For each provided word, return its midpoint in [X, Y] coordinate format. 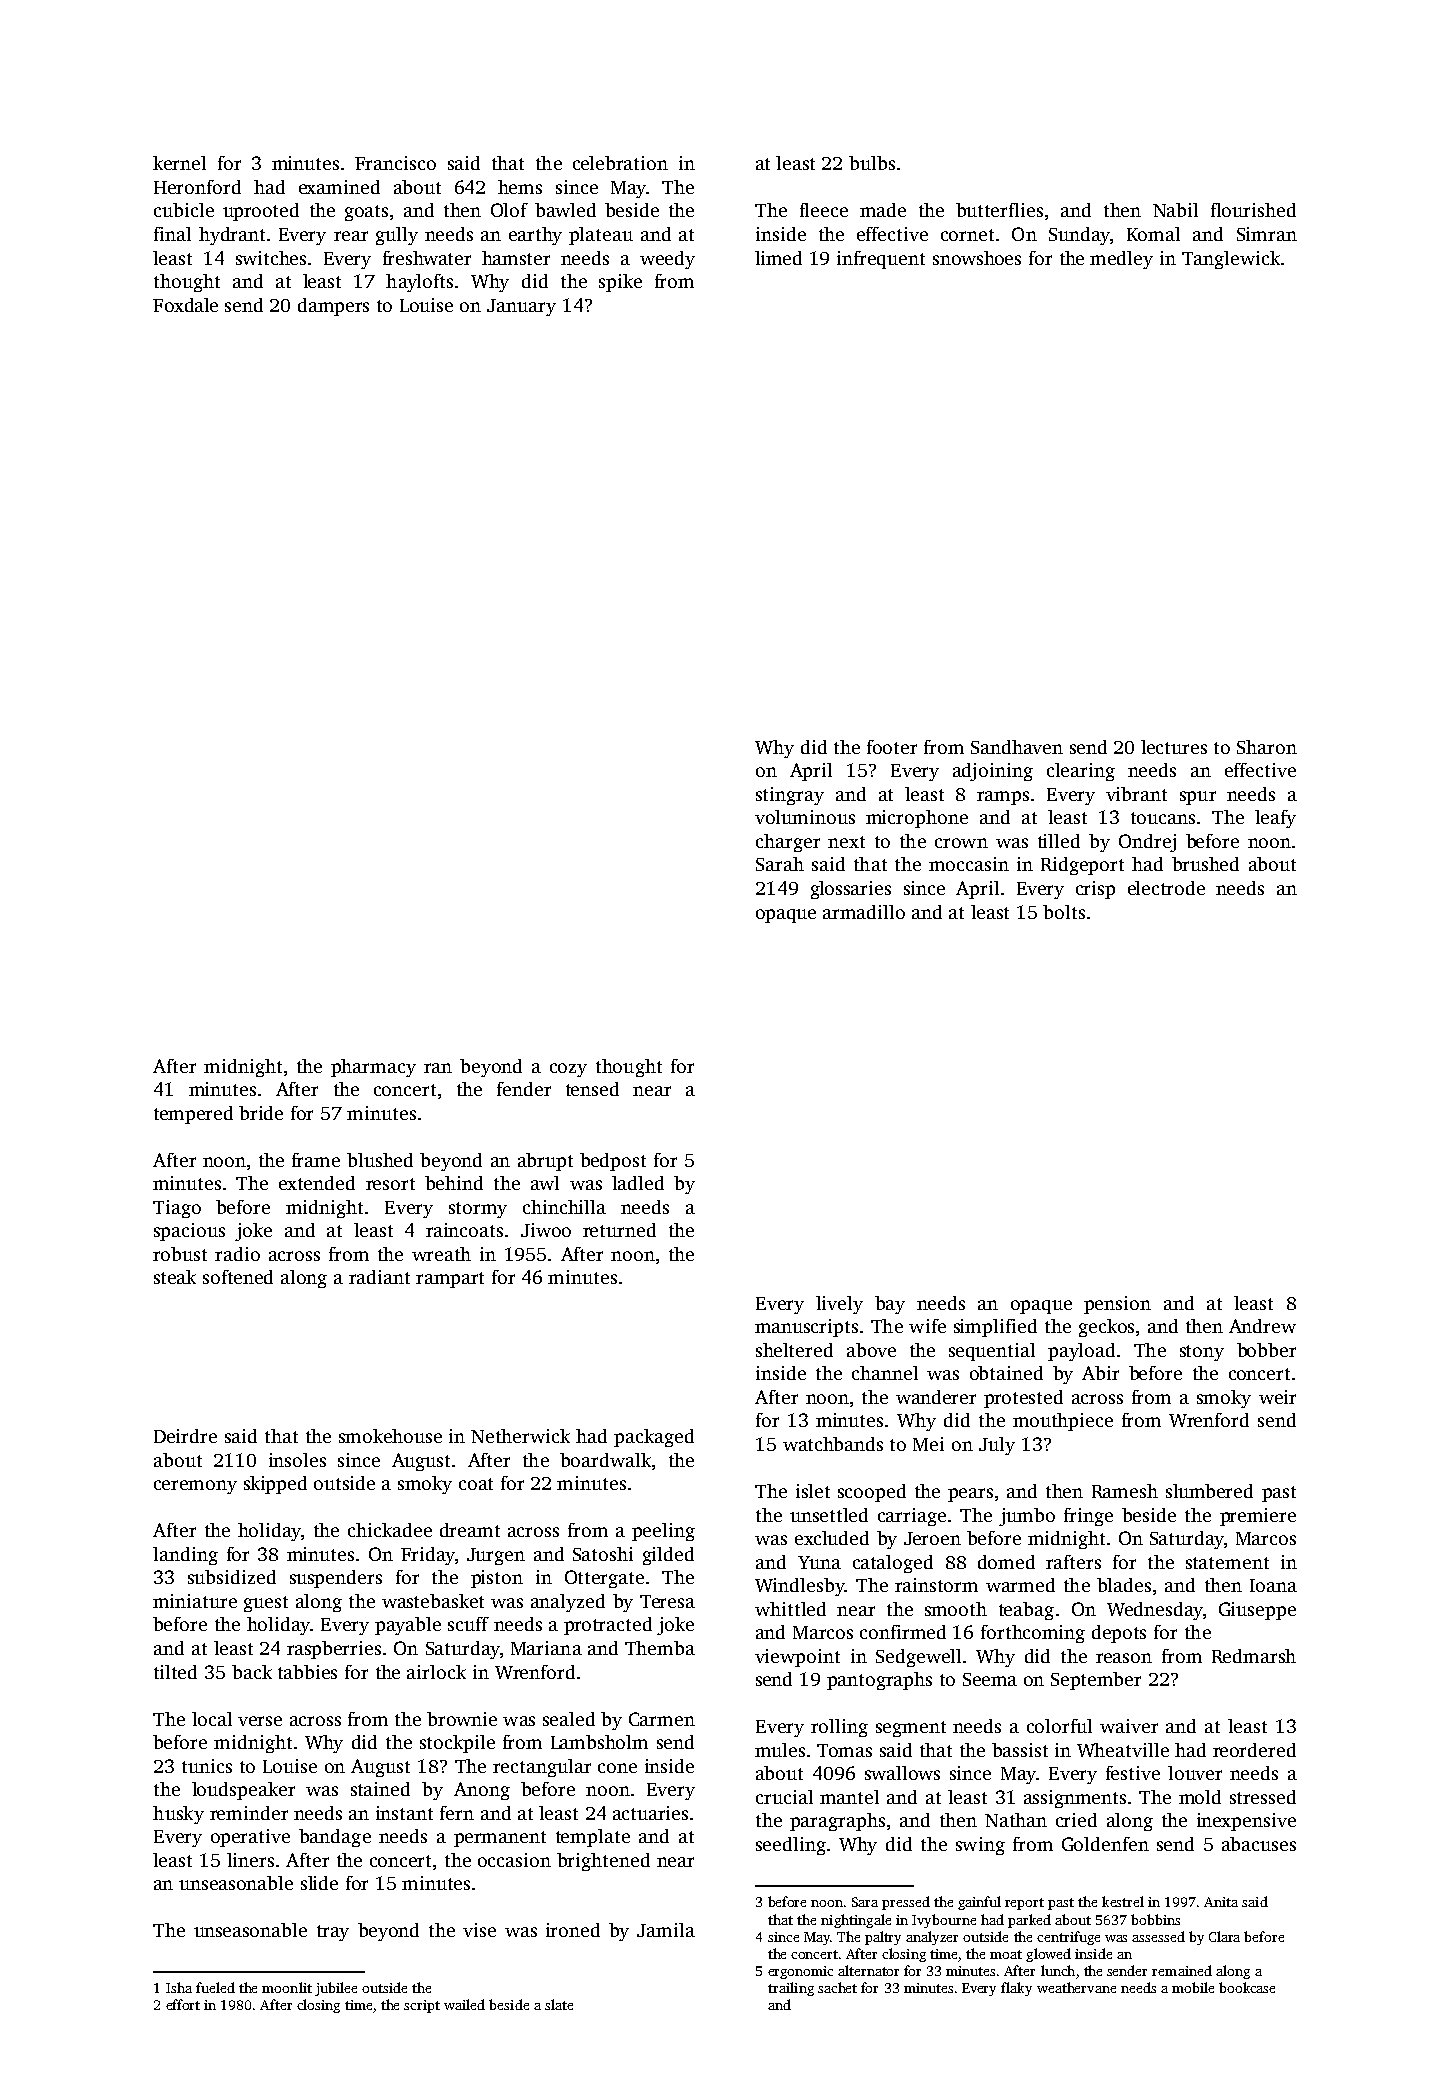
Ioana [1273, 1585]
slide [319, 1883]
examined [339, 187]
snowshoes [977, 258]
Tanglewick [1231, 260]
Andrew [1262, 1326]
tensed [592, 1089]
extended [317, 1183]
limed [778, 258]
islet [813, 1491]
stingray [790, 796]
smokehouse [390, 1436]
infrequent [881, 260]
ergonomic [800, 1972]
